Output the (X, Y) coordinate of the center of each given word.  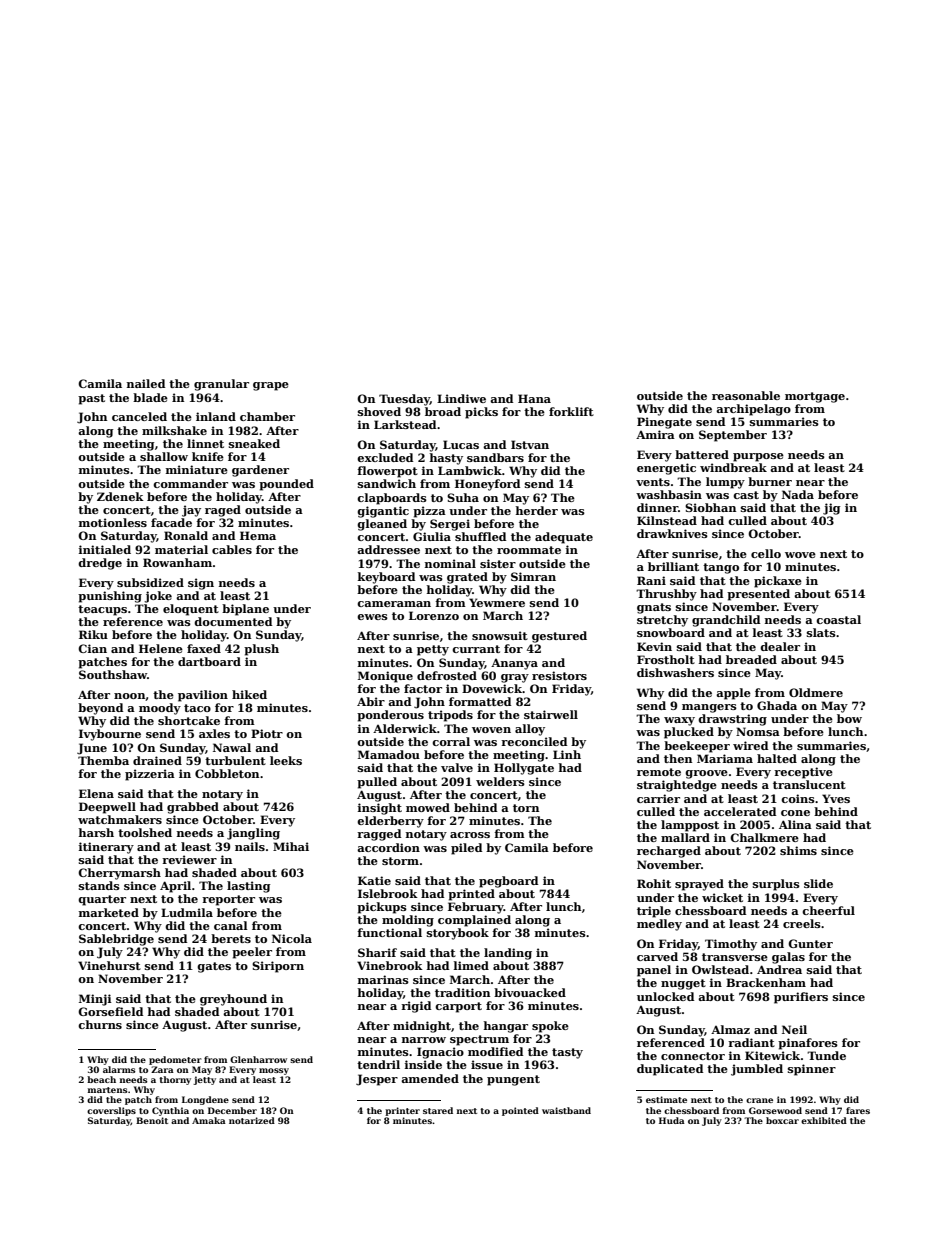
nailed (146, 383)
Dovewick (492, 688)
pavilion (203, 696)
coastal (838, 619)
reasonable (746, 395)
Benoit (152, 1120)
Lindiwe (461, 398)
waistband (566, 1110)
